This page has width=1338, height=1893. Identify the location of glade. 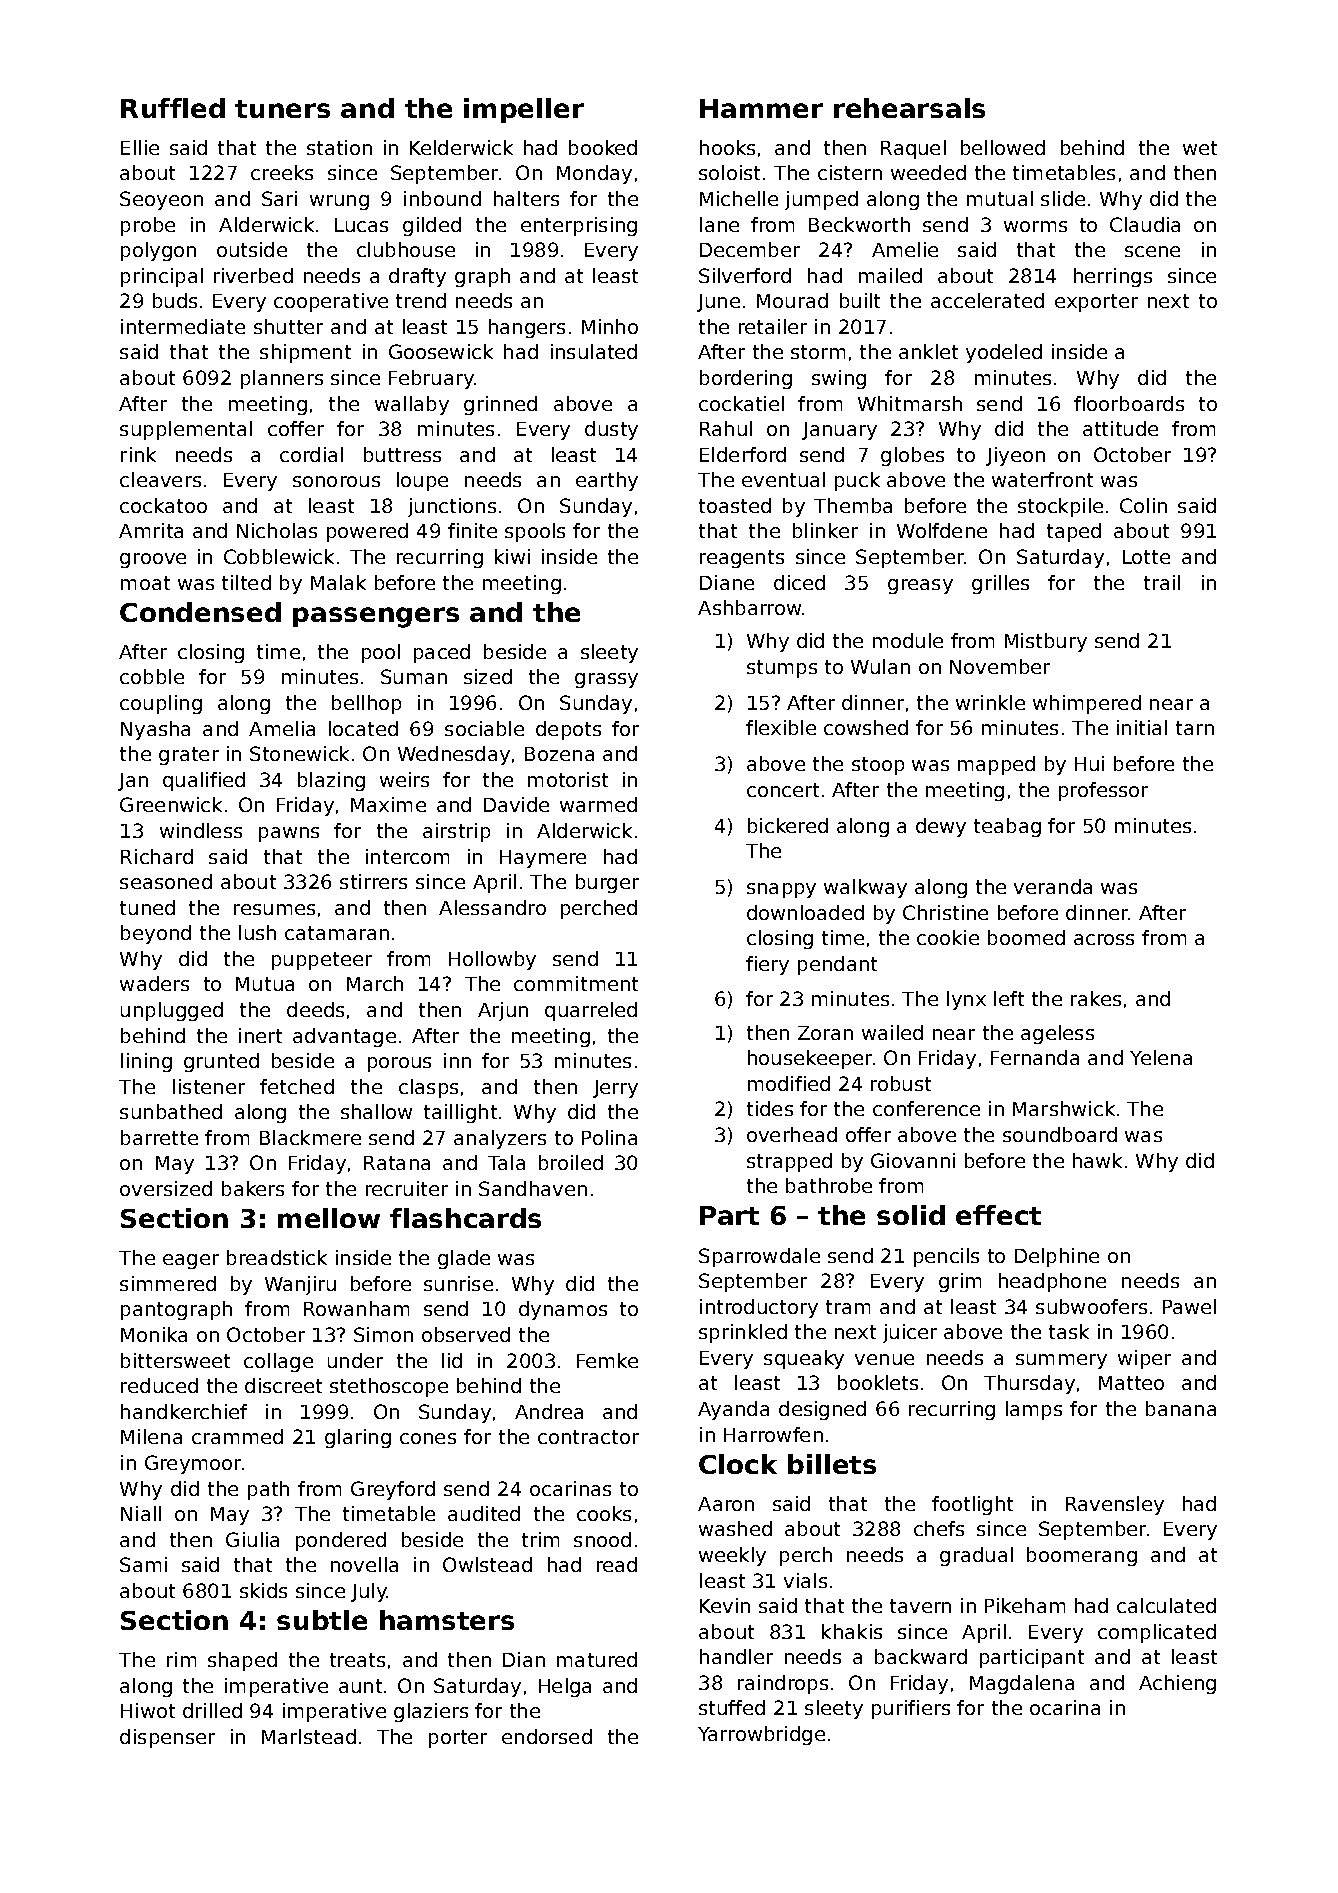
(464, 1259).
